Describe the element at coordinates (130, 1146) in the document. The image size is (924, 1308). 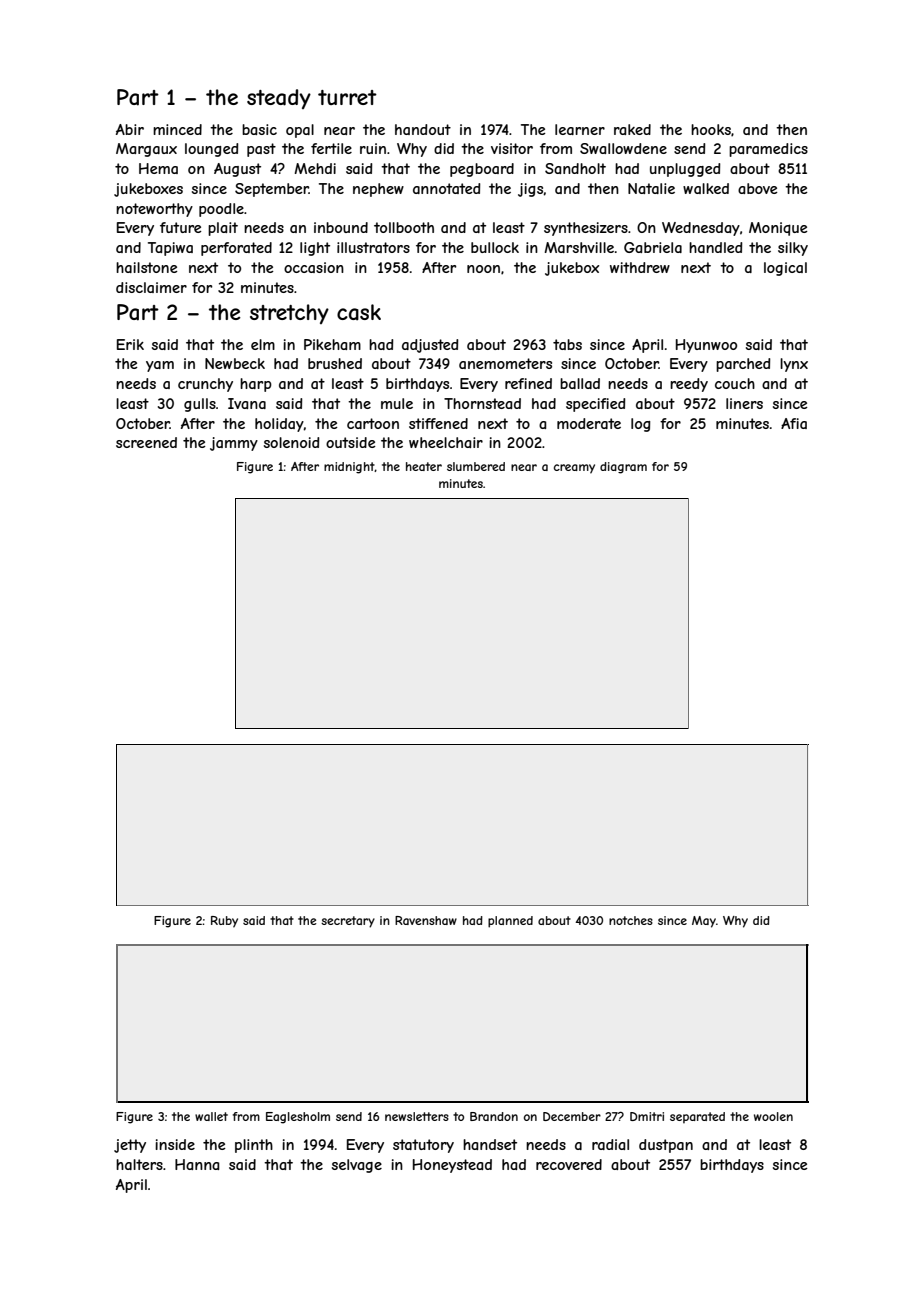
I see `jetty` at that location.
